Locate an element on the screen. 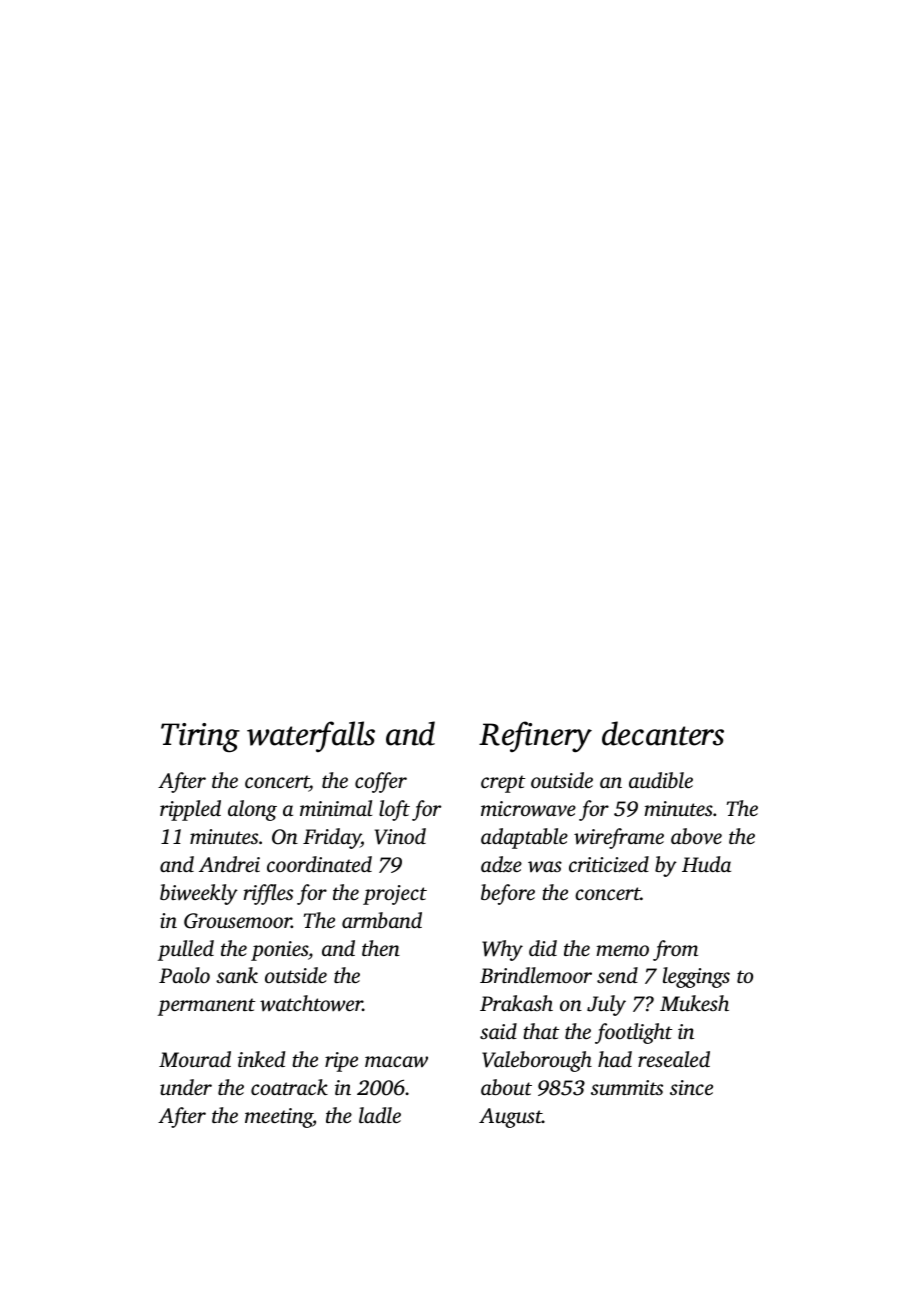 This screenshot has width=924, height=1311. resealed is located at coordinates (674, 1059).
